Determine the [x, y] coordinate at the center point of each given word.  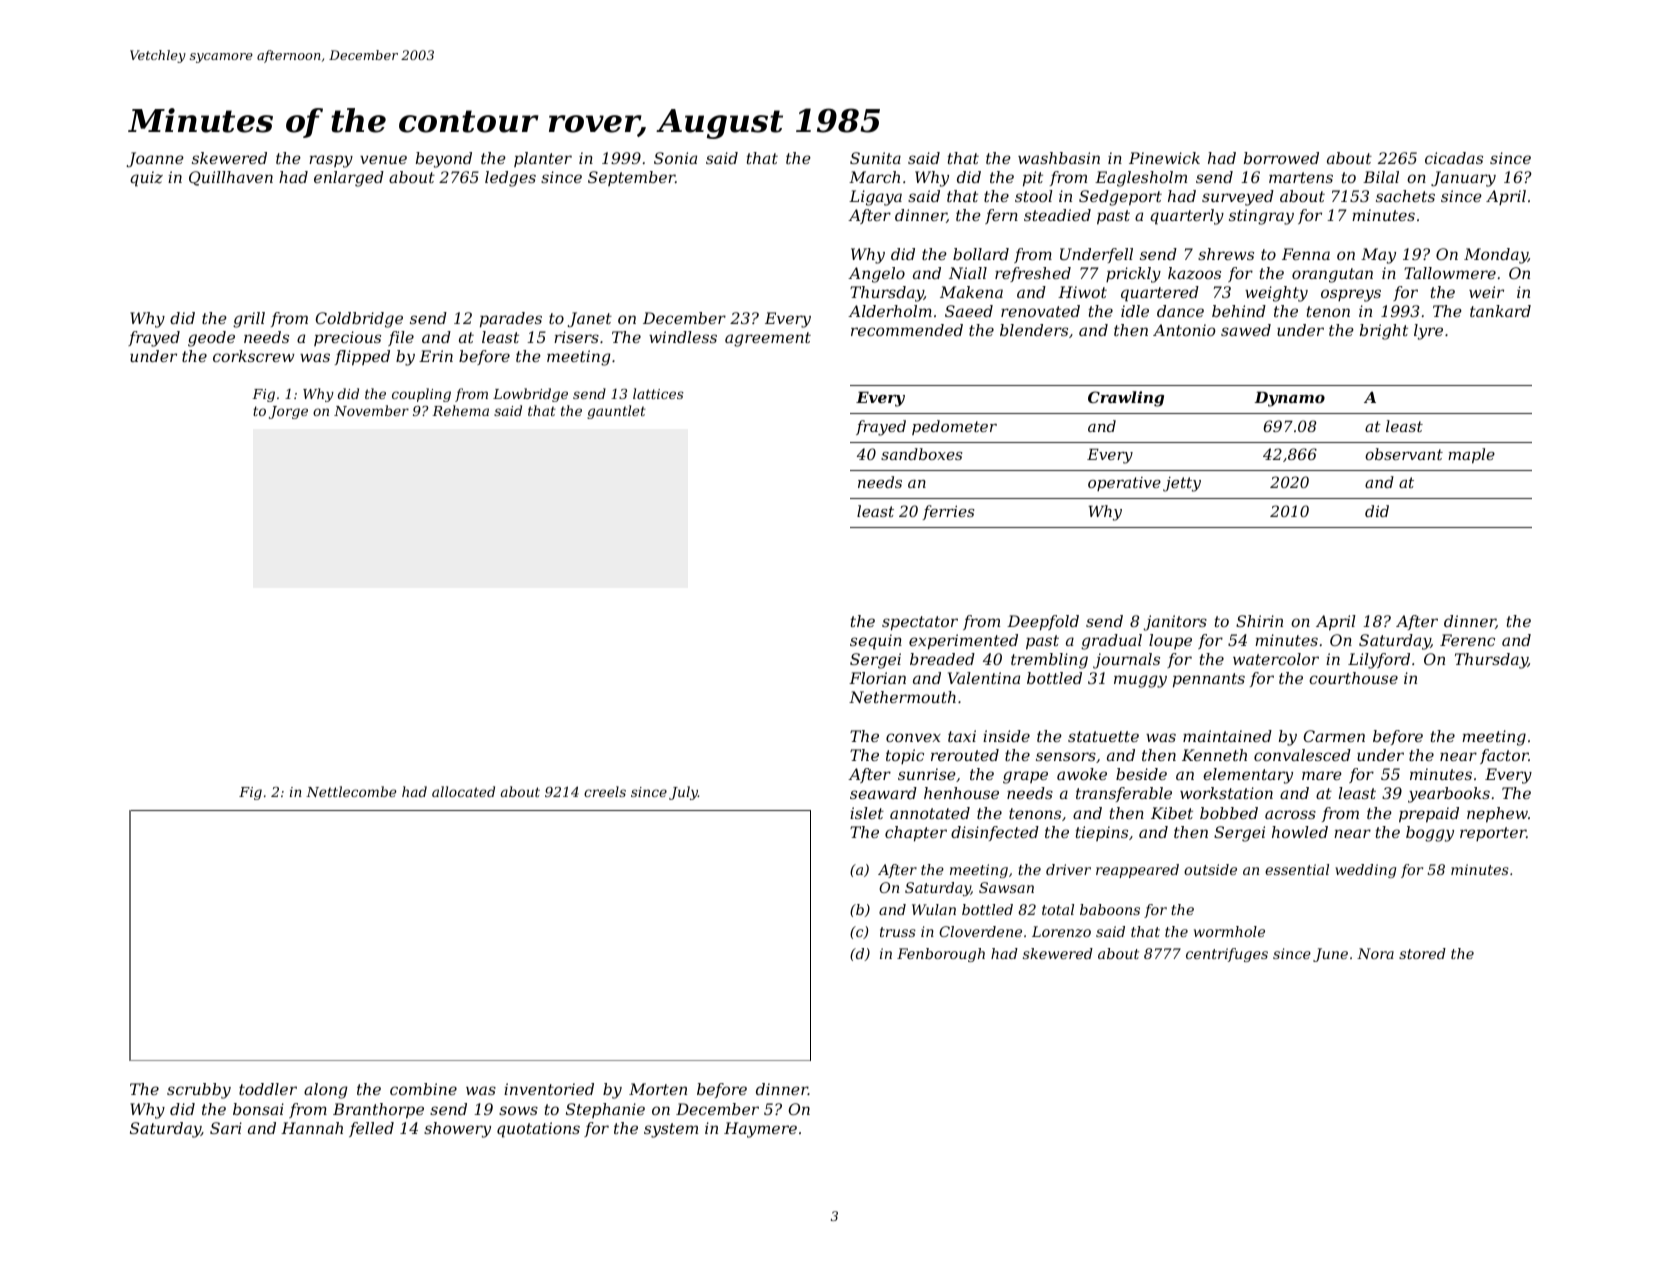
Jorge [288, 412]
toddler [268, 1089]
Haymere [760, 1130]
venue [383, 159]
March [874, 177]
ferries [948, 512]
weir [1486, 292]
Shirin [1259, 621]
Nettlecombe [351, 791]
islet [867, 813]
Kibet [1172, 813]
